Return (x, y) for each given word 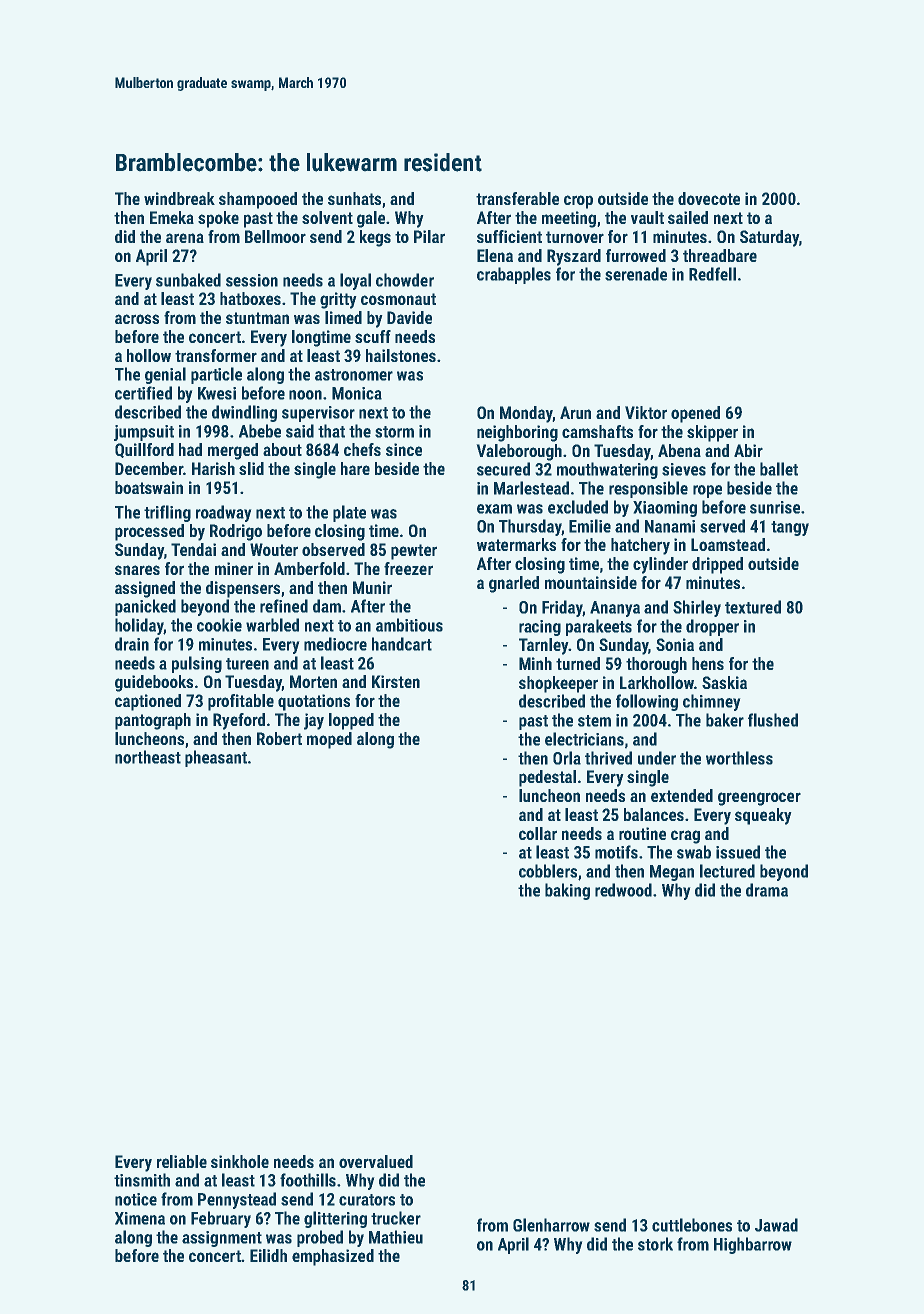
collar (538, 833)
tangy (790, 528)
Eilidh (268, 1255)
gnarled (514, 584)
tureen (247, 664)
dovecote (709, 198)
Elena (495, 255)
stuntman (257, 318)
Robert (279, 738)
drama (767, 890)
